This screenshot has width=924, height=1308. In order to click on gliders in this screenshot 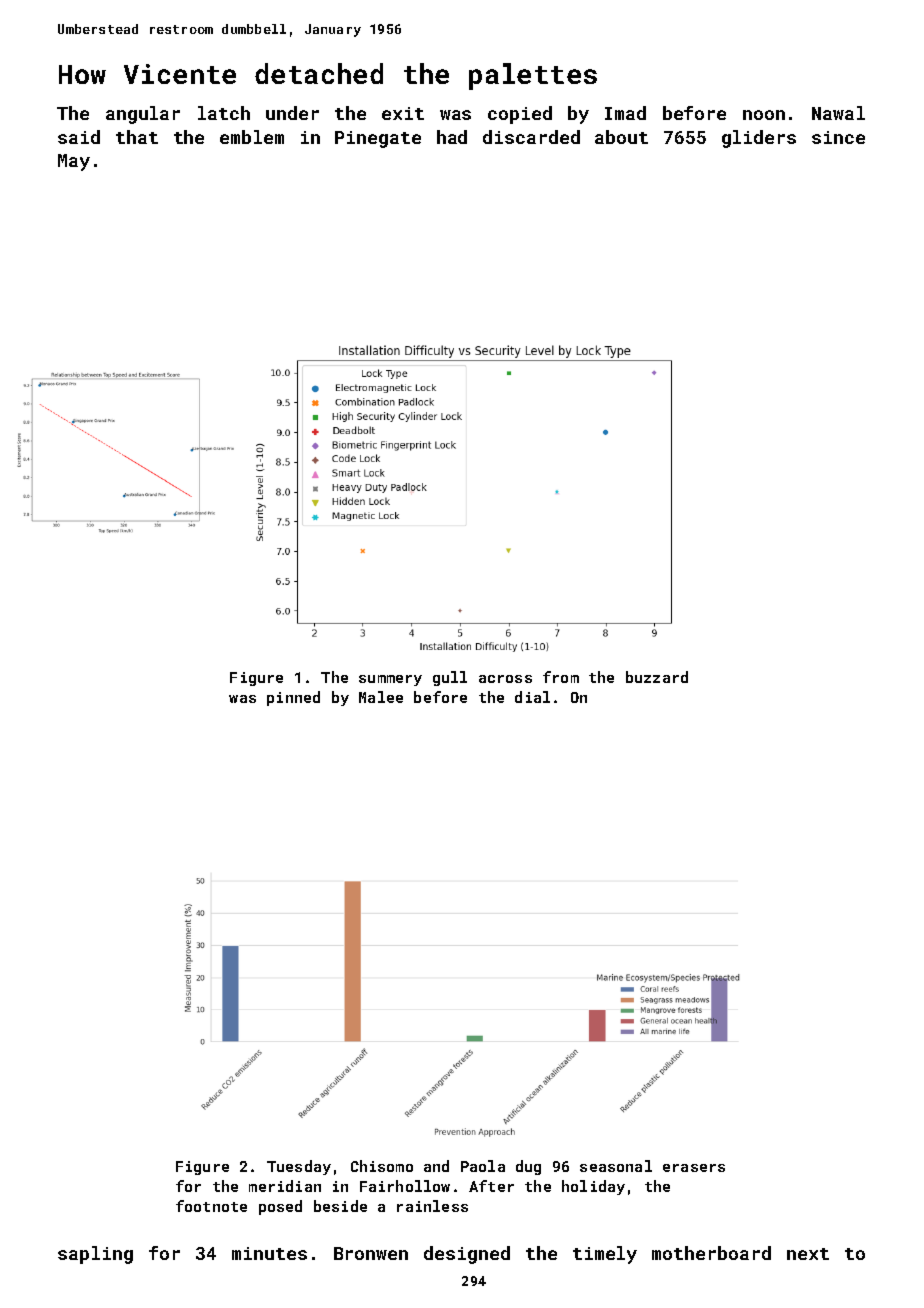, I will do `click(759, 139)`.
